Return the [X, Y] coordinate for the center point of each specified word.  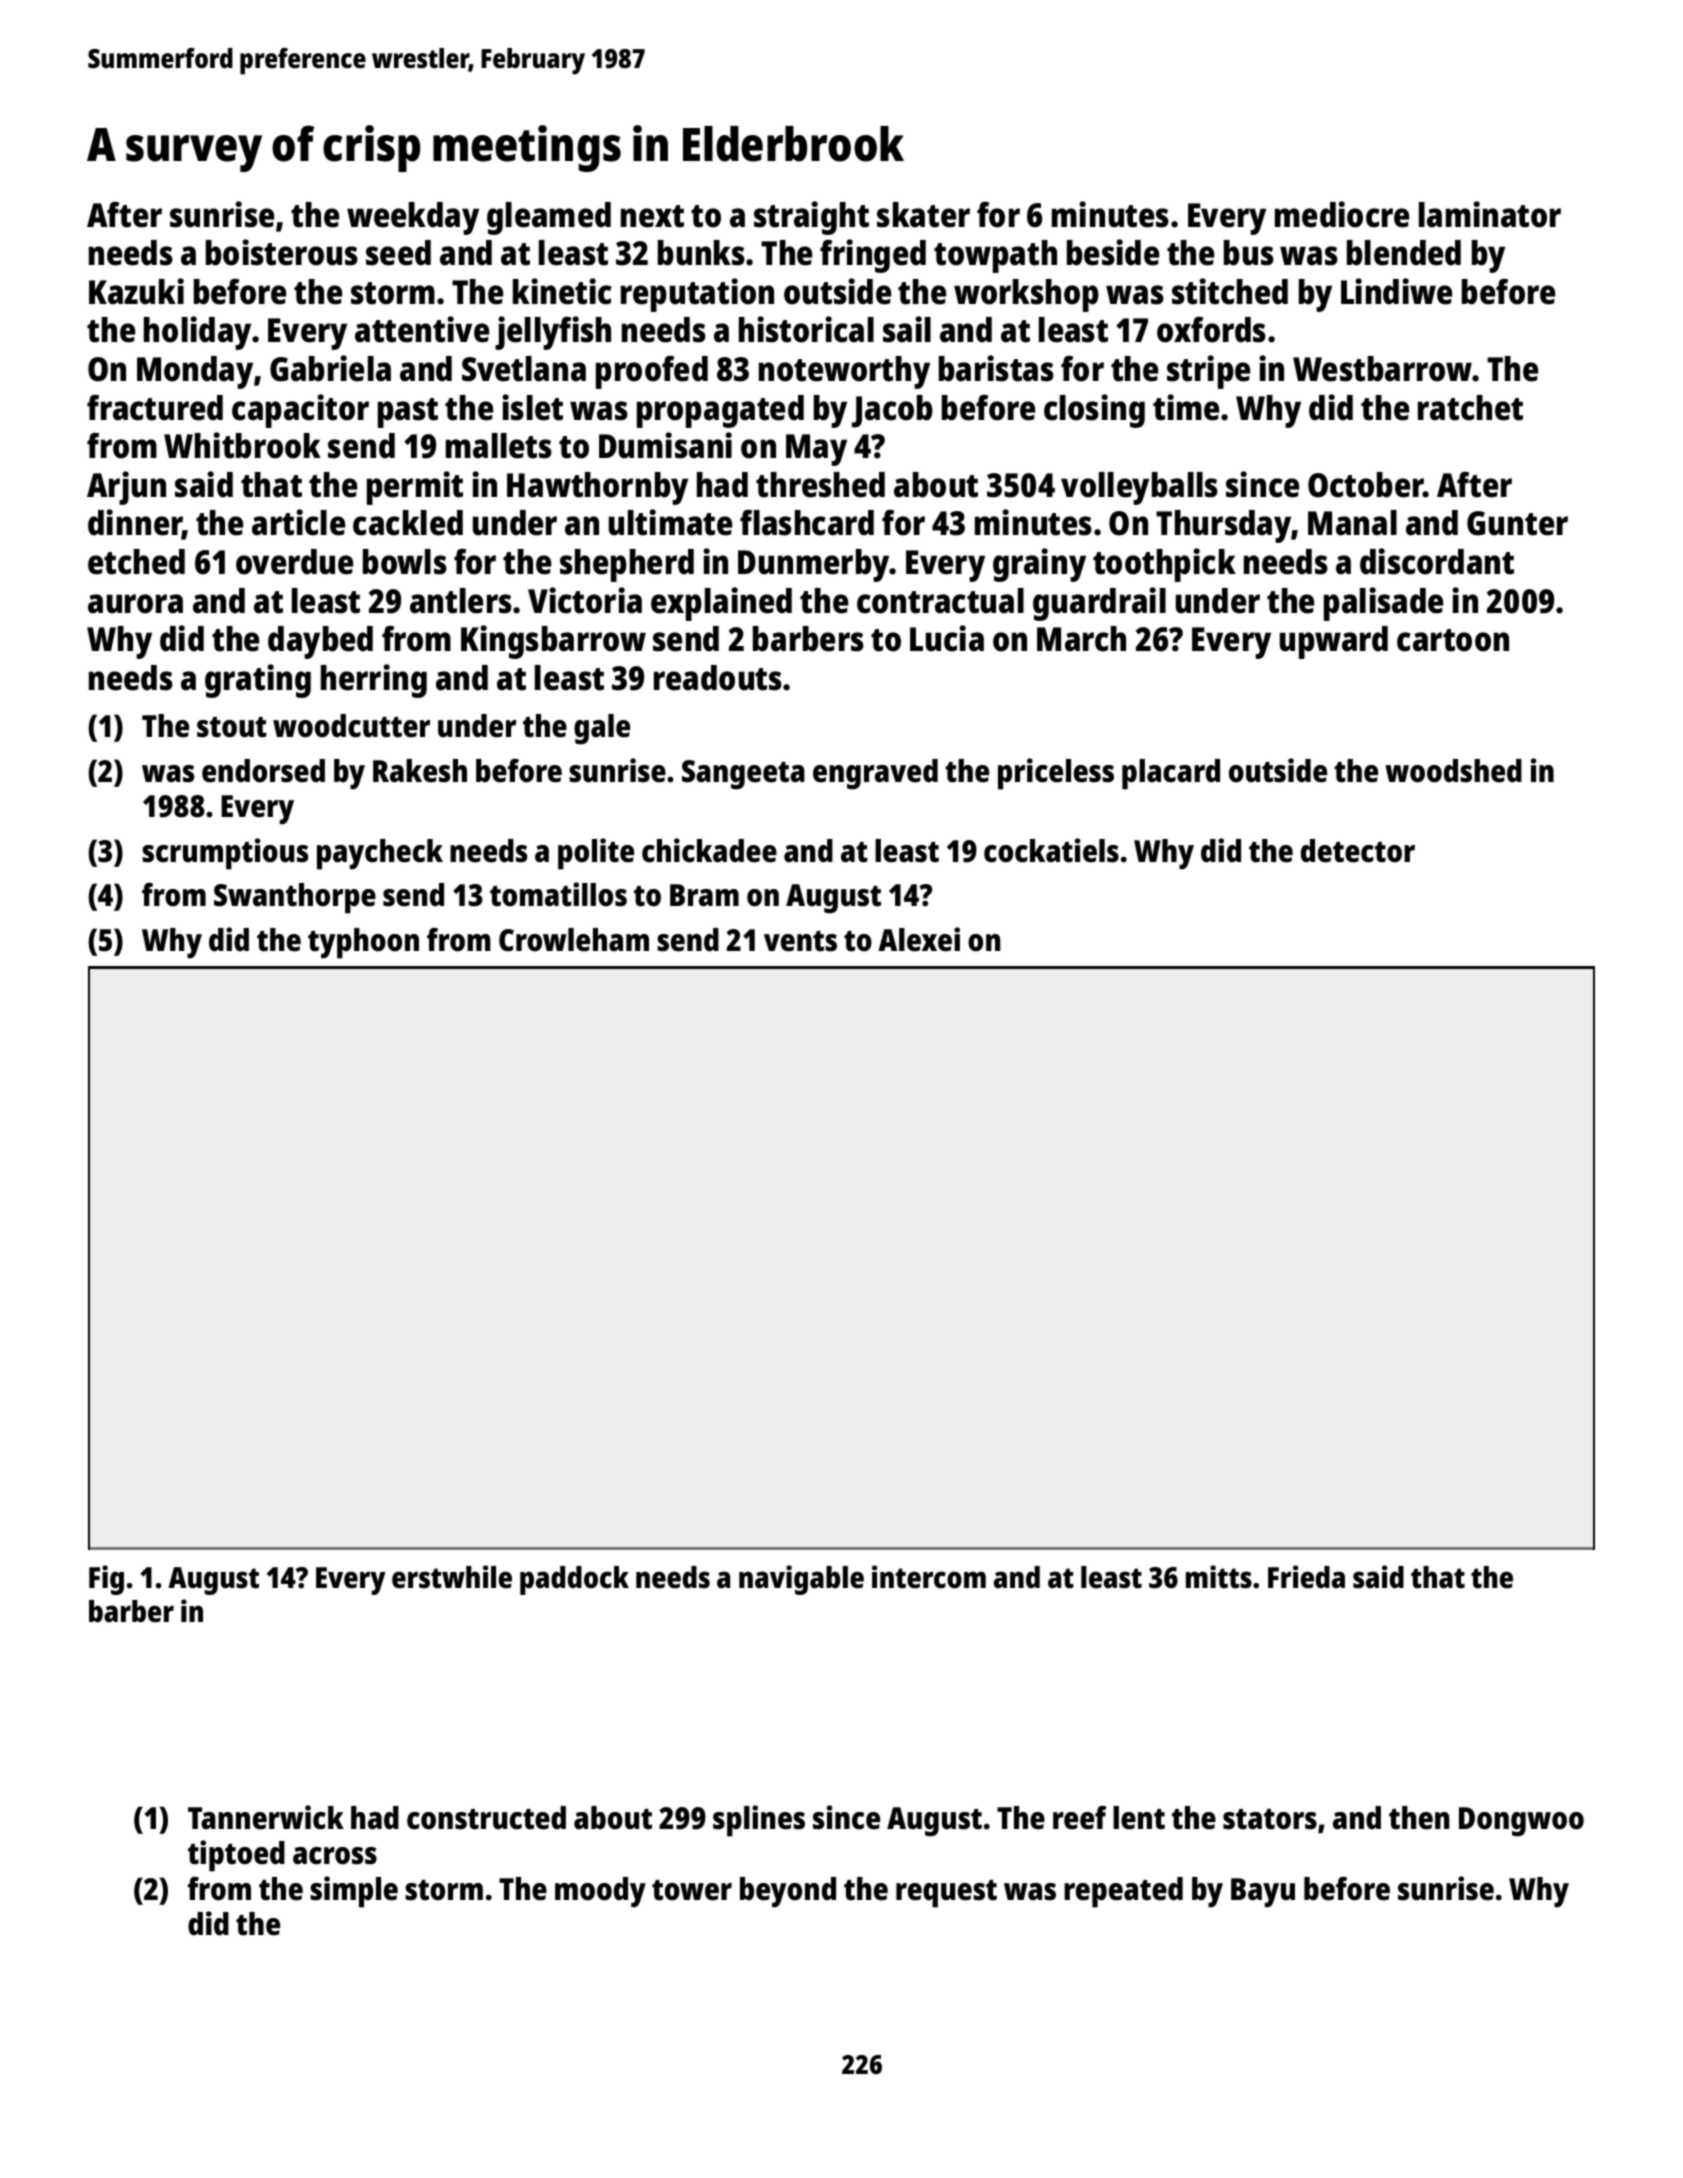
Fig [106, 1580]
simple [354, 1892]
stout [232, 727]
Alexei [919, 939]
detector [1358, 851]
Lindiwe [1396, 291]
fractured [155, 408]
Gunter [1517, 523]
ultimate [670, 522]
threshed [820, 485]
